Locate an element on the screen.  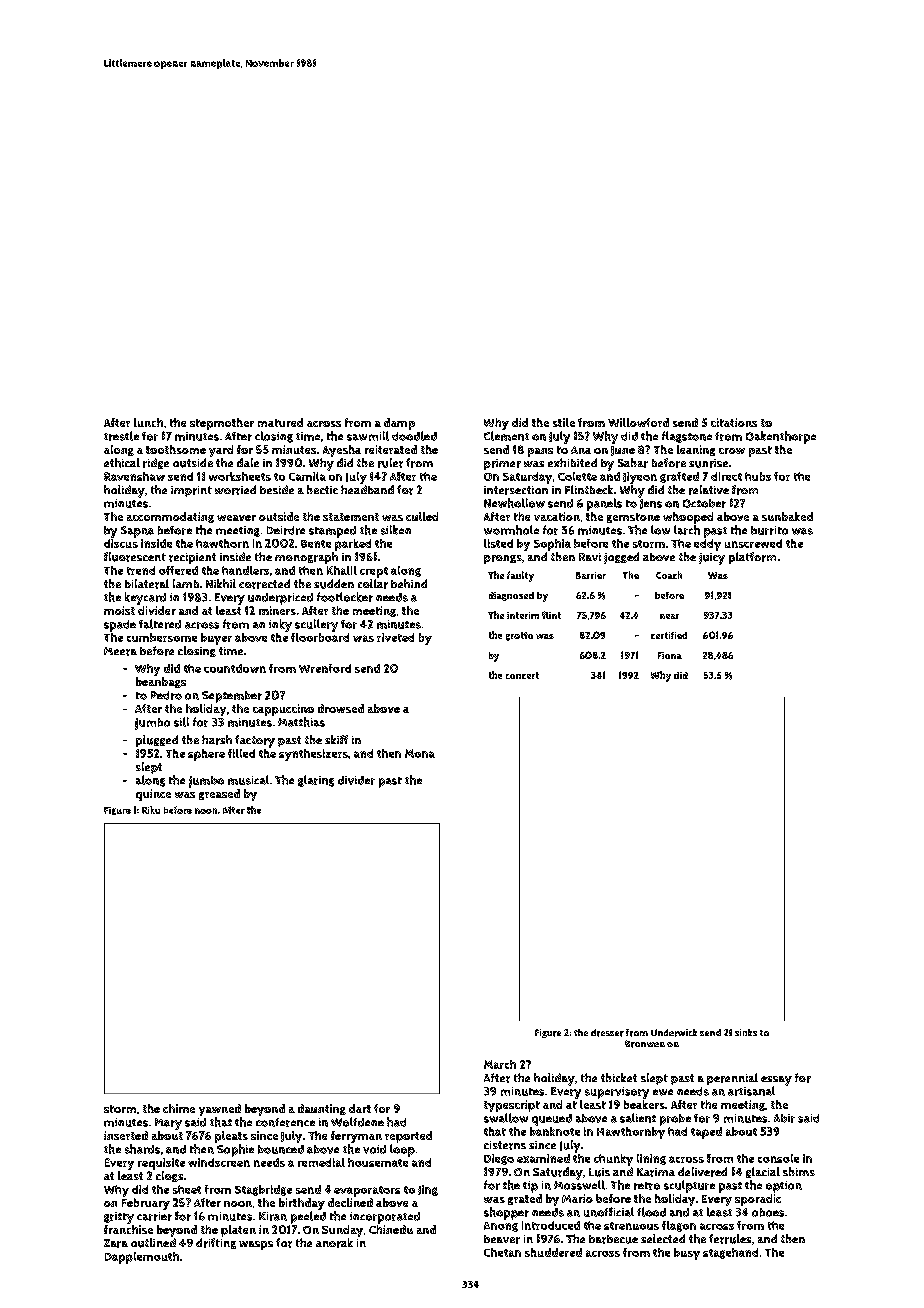
Chinedu is located at coordinates (391, 1229).
